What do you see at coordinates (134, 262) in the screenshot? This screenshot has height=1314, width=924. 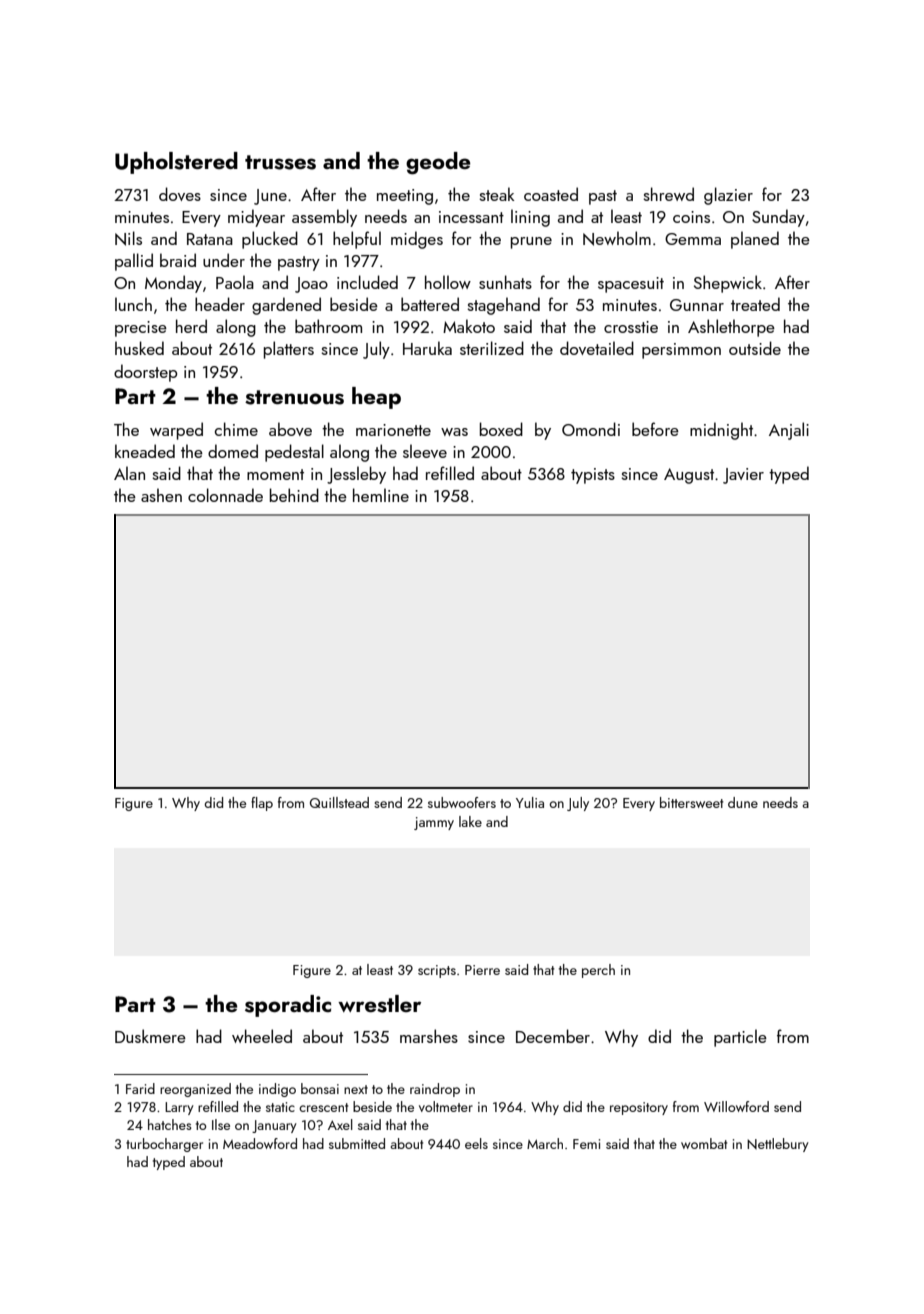 I see `pallid` at bounding box center [134, 262].
